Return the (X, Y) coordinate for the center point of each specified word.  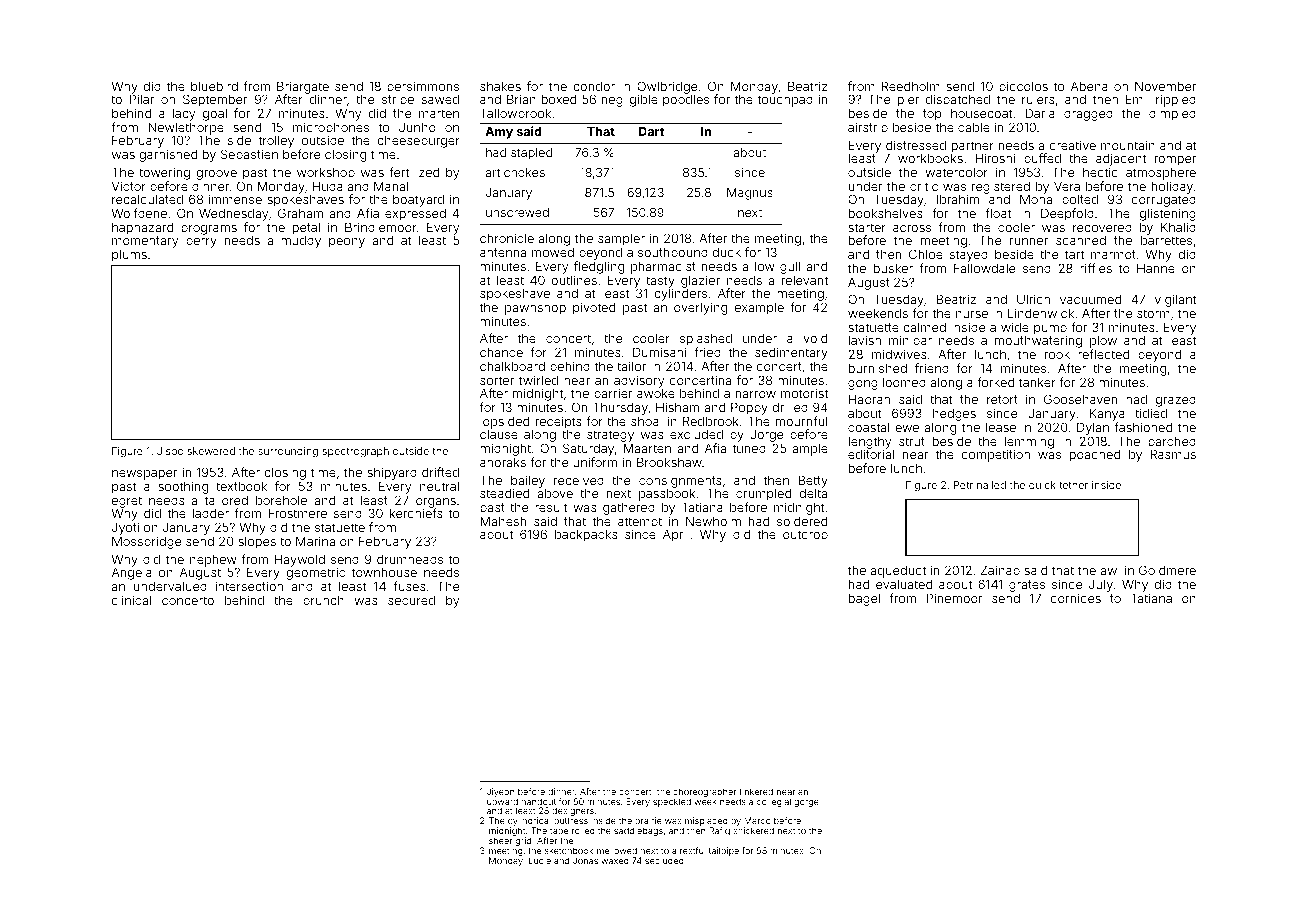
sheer (500, 840)
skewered (211, 451)
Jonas (585, 860)
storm (1153, 313)
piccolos (1023, 87)
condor (594, 86)
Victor (129, 186)
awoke (656, 393)
